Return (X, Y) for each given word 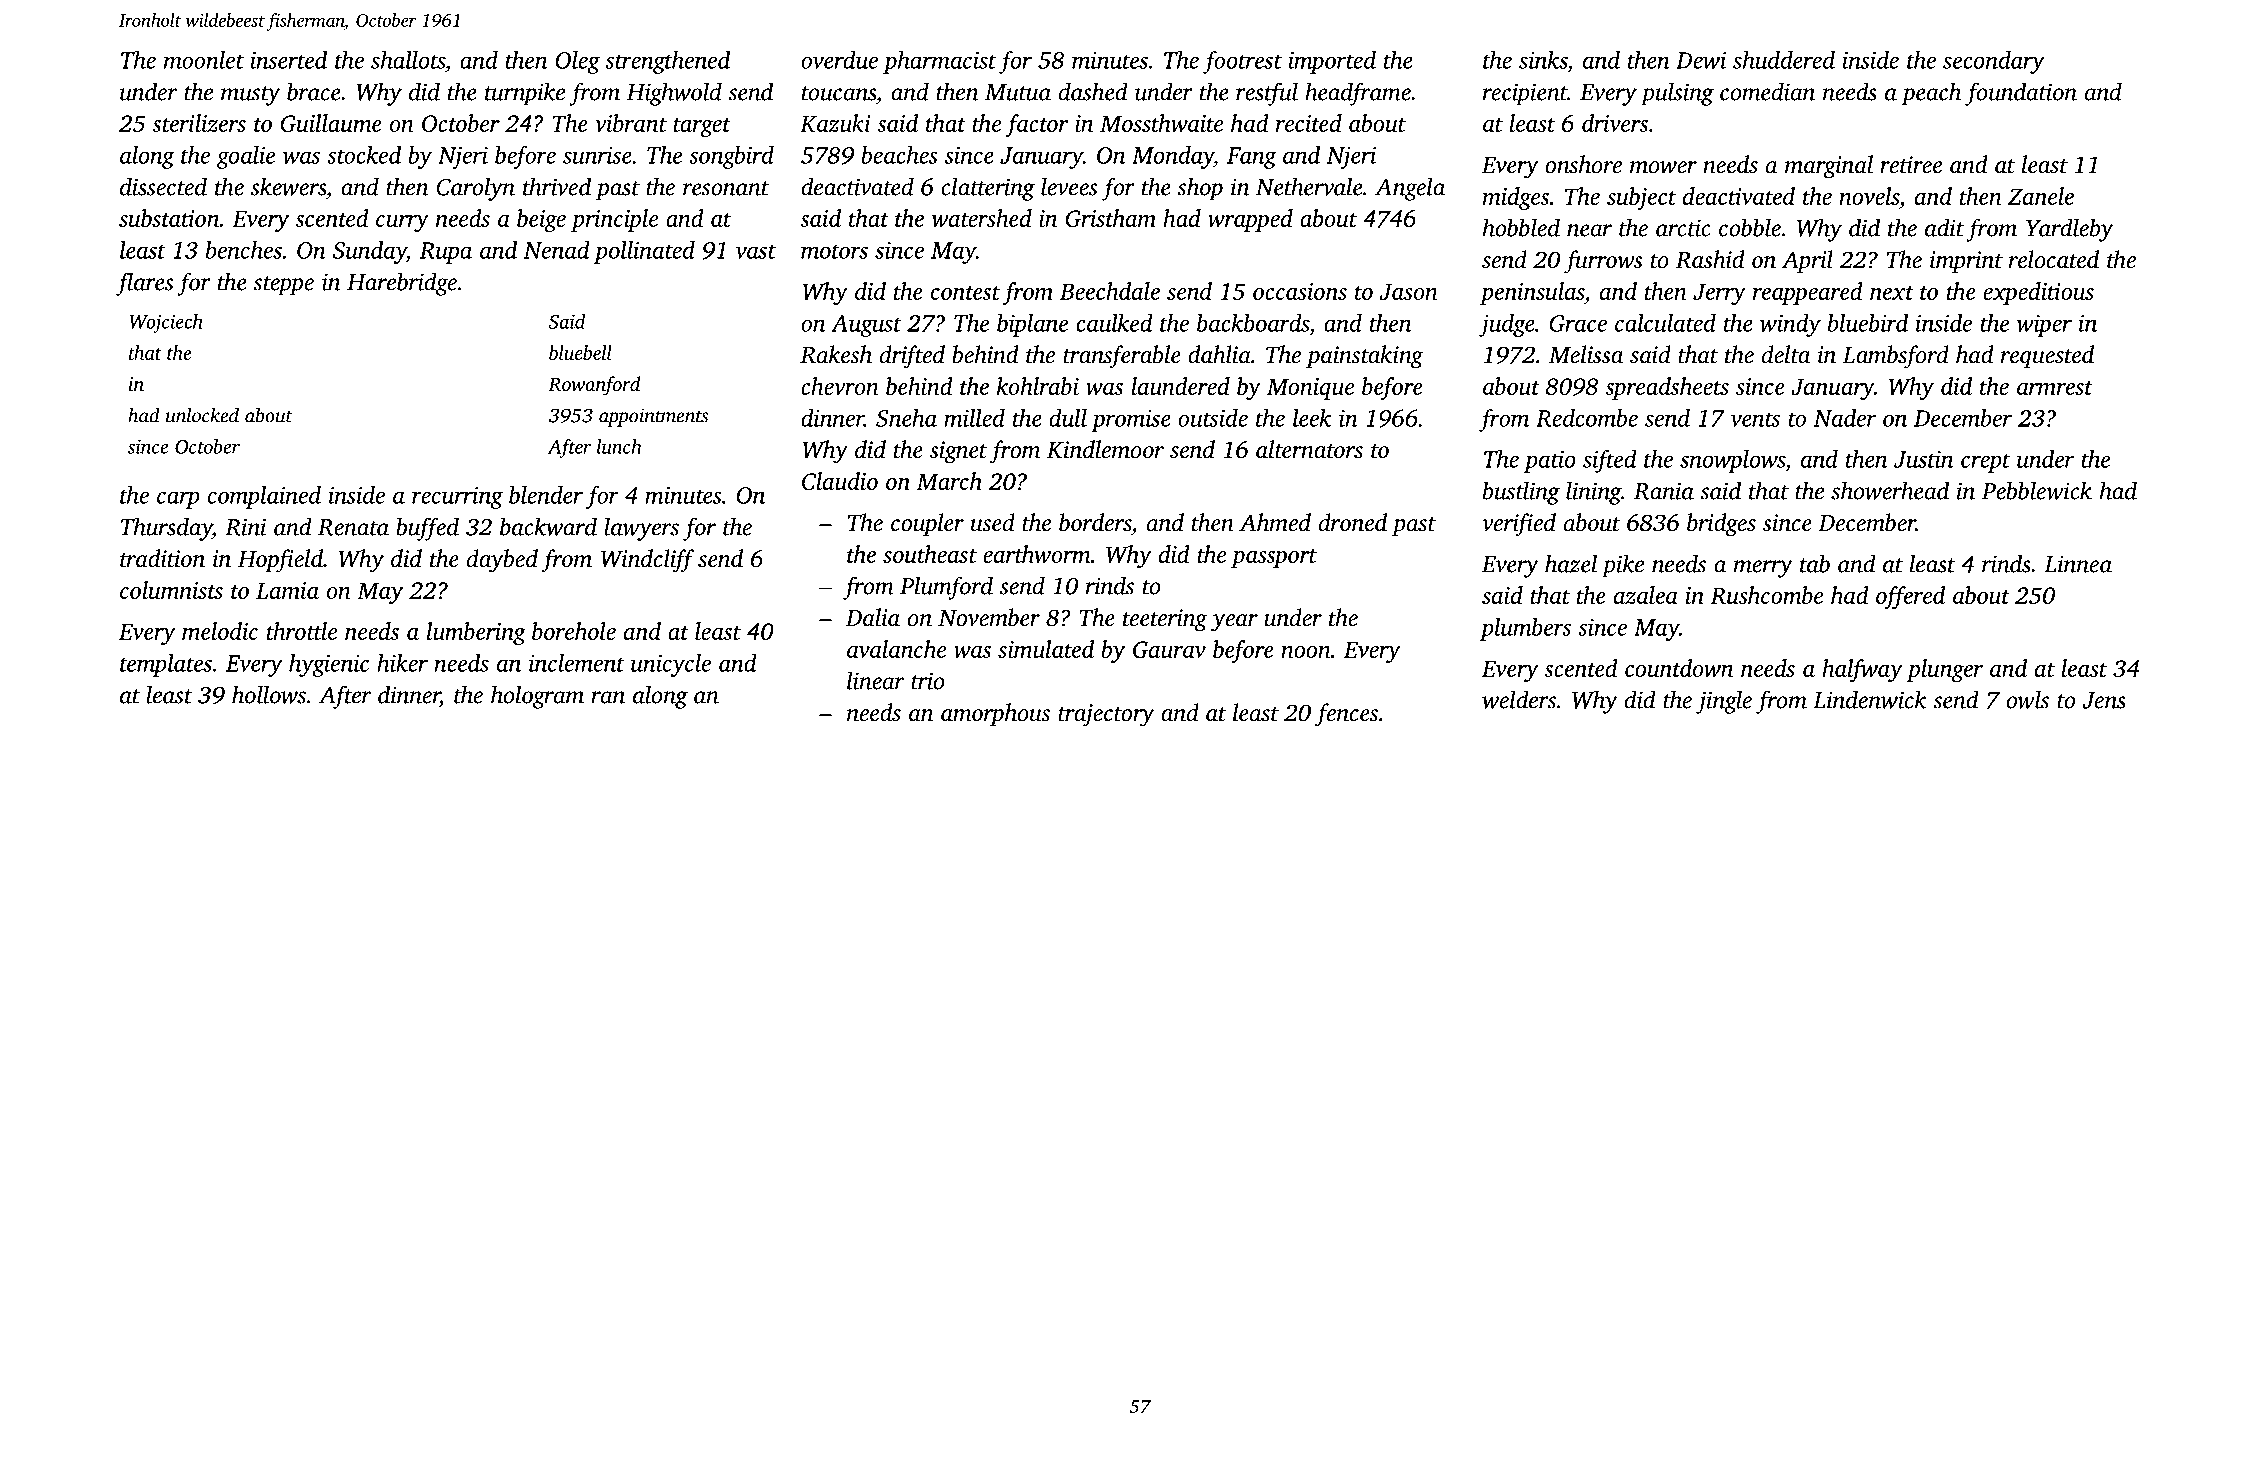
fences (1346, 715)
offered (1910, 597)
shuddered (1784, 60)
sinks (1543, 60)
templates (166, 665)
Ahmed (1275, 522)
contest (965, 293)
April (1807, 261)
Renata (353, 527)
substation (169, 218)
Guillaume (331, 123)
